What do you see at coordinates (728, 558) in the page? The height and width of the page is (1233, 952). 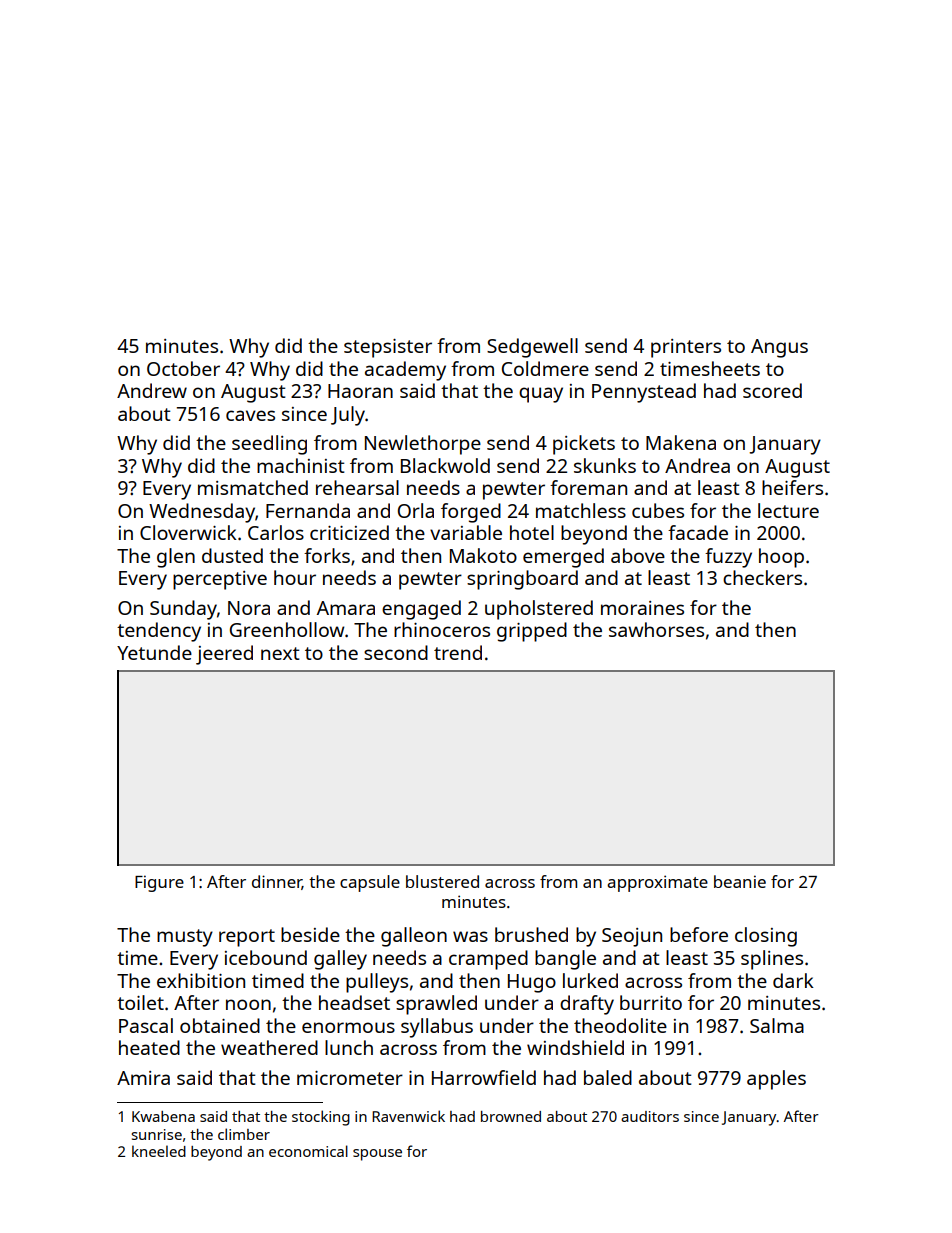 I see `fuzzy` at bounding box center [728, 558].
